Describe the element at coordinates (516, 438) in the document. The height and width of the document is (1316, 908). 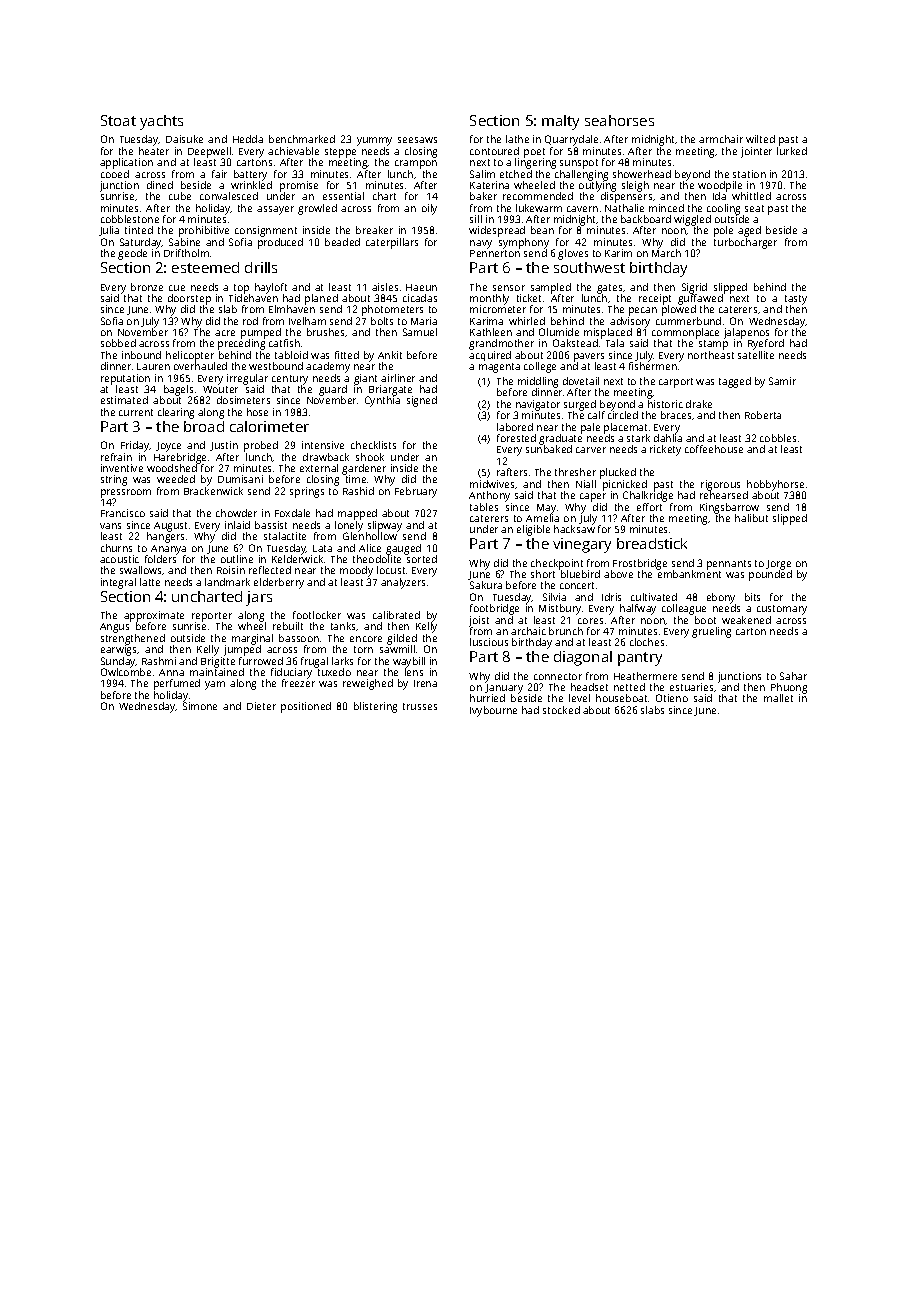
I see `forested` at that location.
